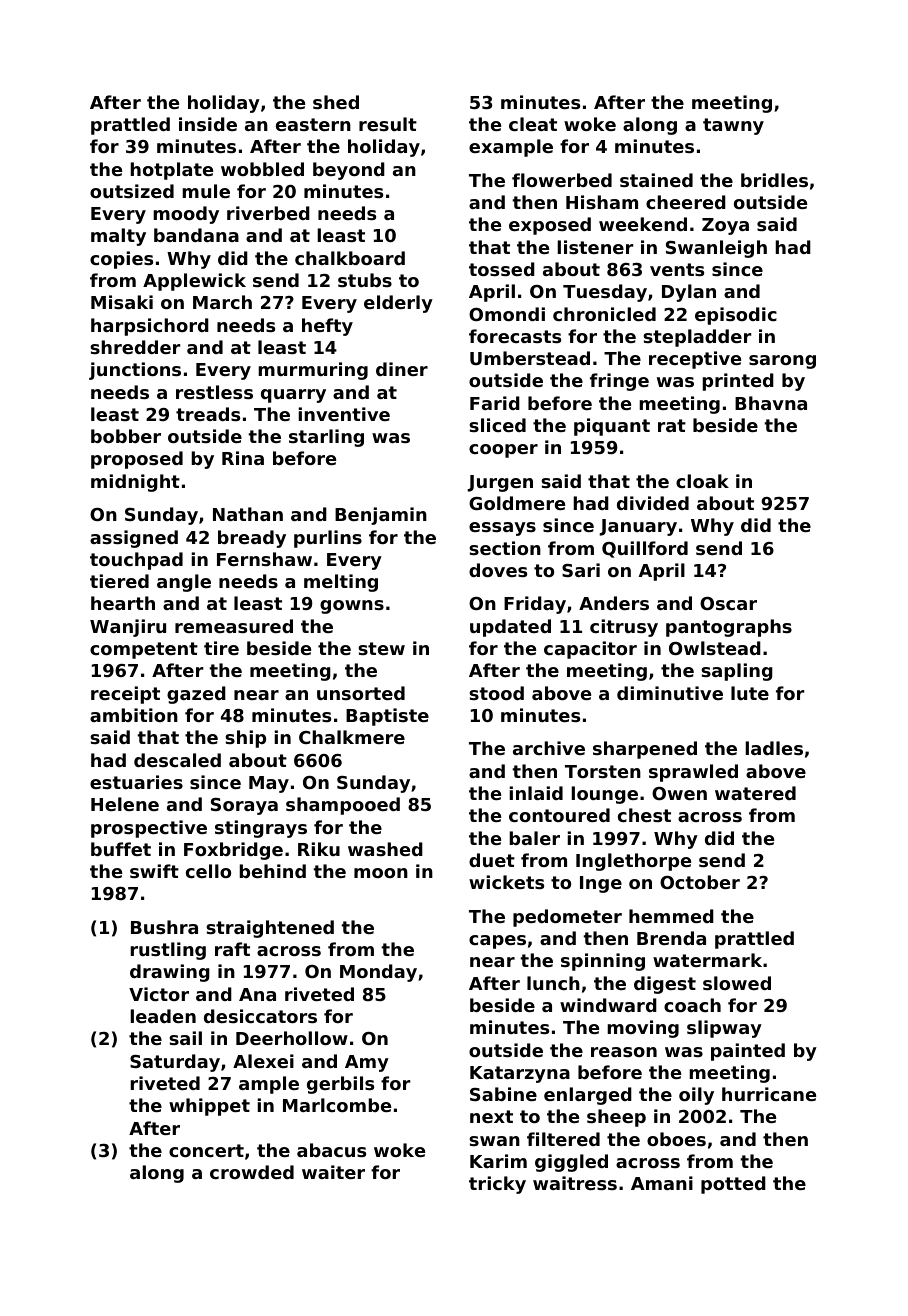  I want to click on leaden, so click(163, 1016).
